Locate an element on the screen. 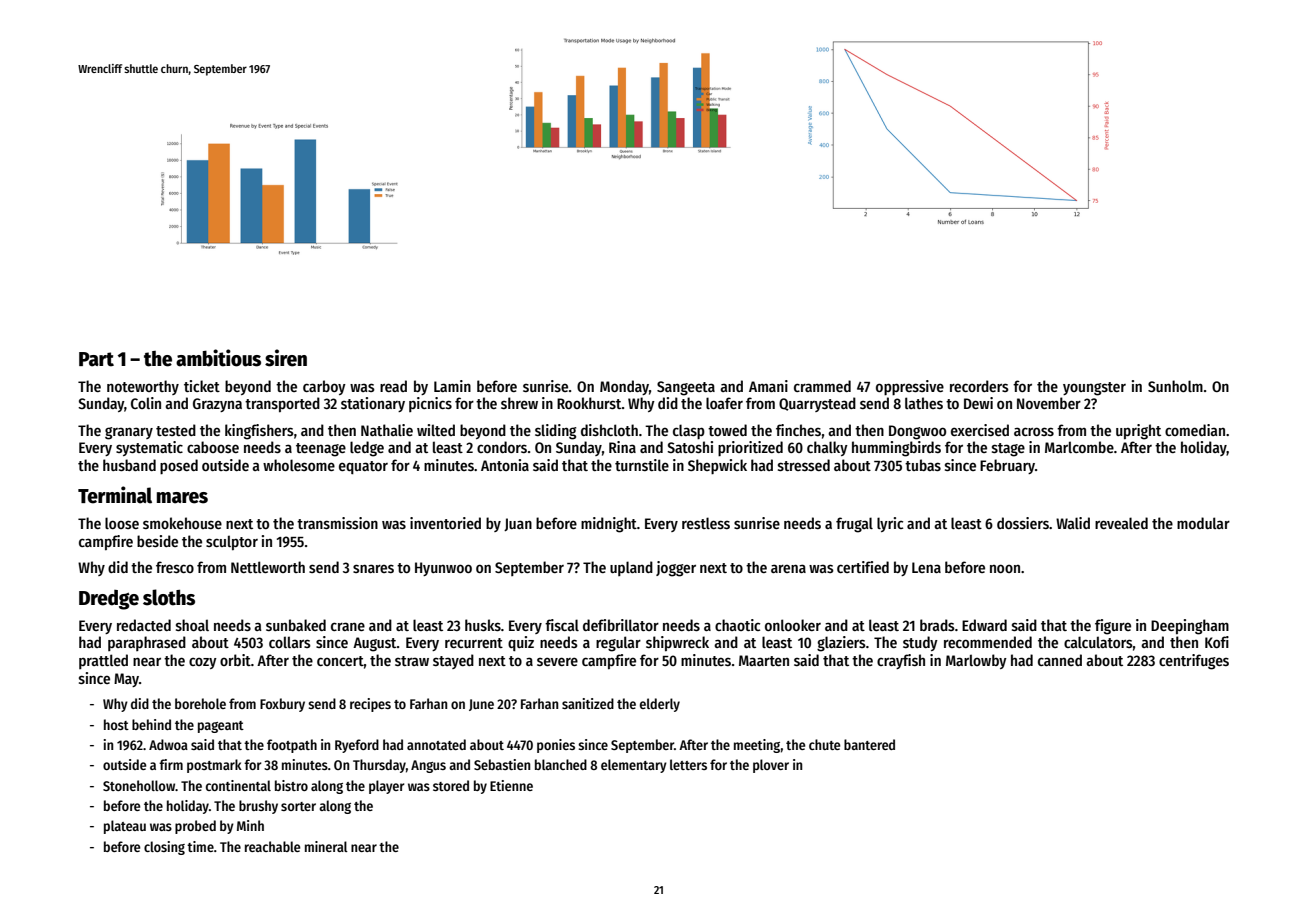 Image resolution: width=1308 pixels, height=924 pixels. upland is located at coordinates (631, 568).
